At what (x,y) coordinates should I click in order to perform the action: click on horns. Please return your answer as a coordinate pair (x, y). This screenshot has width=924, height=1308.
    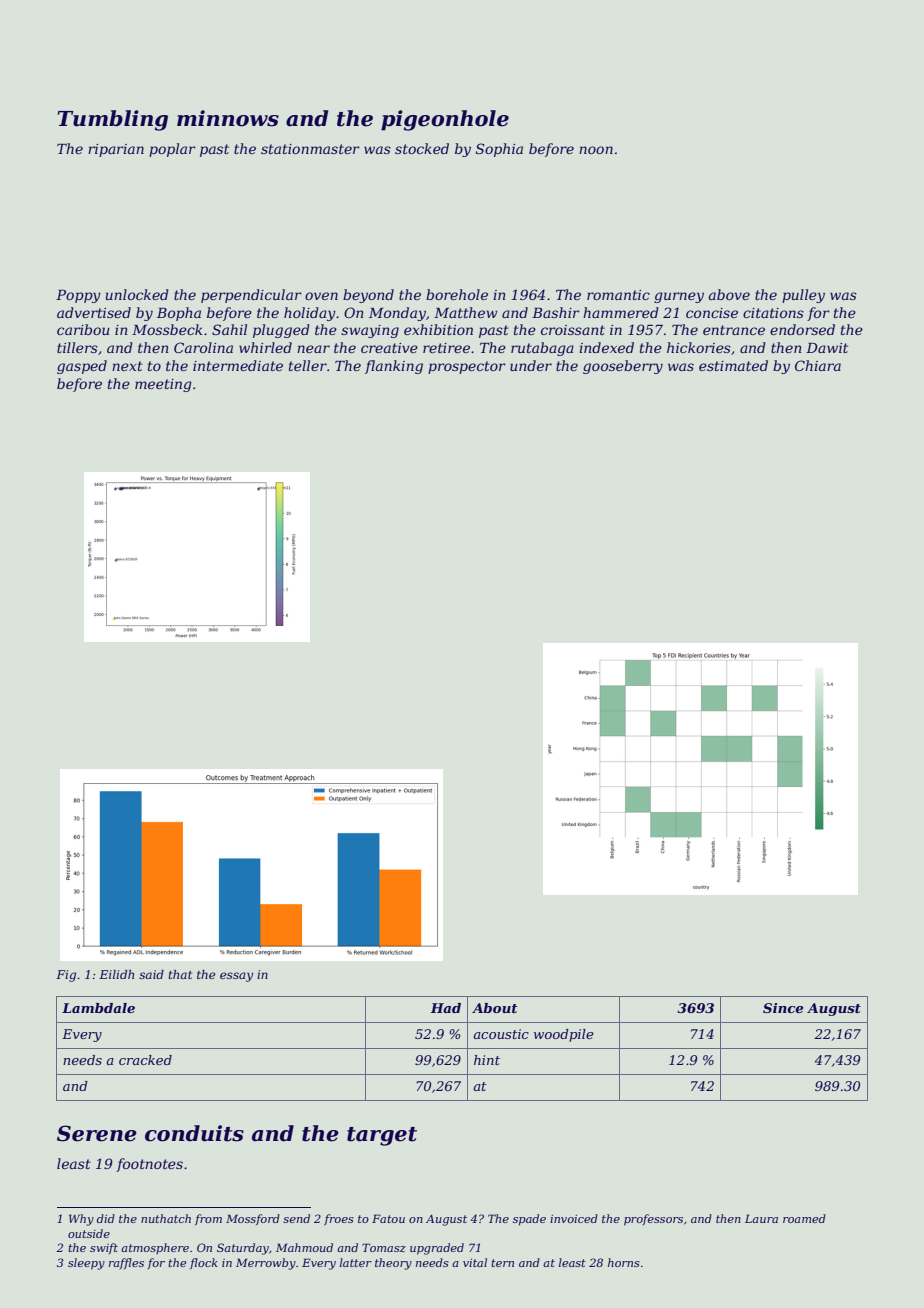
    Looking at the image, I should click on (624, 1262).
